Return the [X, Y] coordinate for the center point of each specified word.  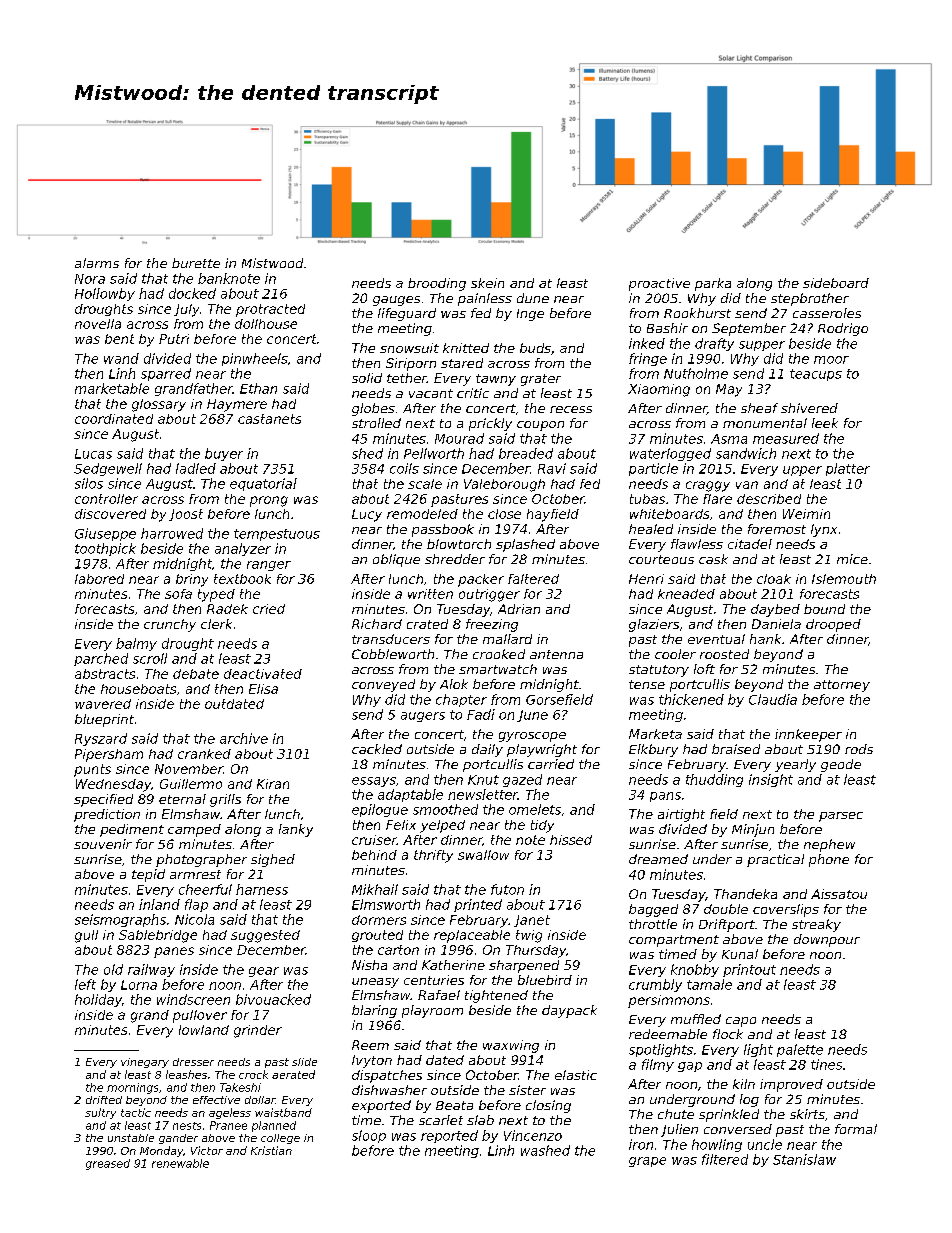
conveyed [383, 685]
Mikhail [375, 889]
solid [367, 378]
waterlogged [670, 454]
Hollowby [105, 294]
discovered [110, 514]
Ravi [552, 468]
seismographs [120, 920]
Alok [454, 684]
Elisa [263, 689]
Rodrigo [843, 329]
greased [108, 1164]
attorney [842, 686]
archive [244, 738]
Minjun [753, 830]
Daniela [776, 624]
